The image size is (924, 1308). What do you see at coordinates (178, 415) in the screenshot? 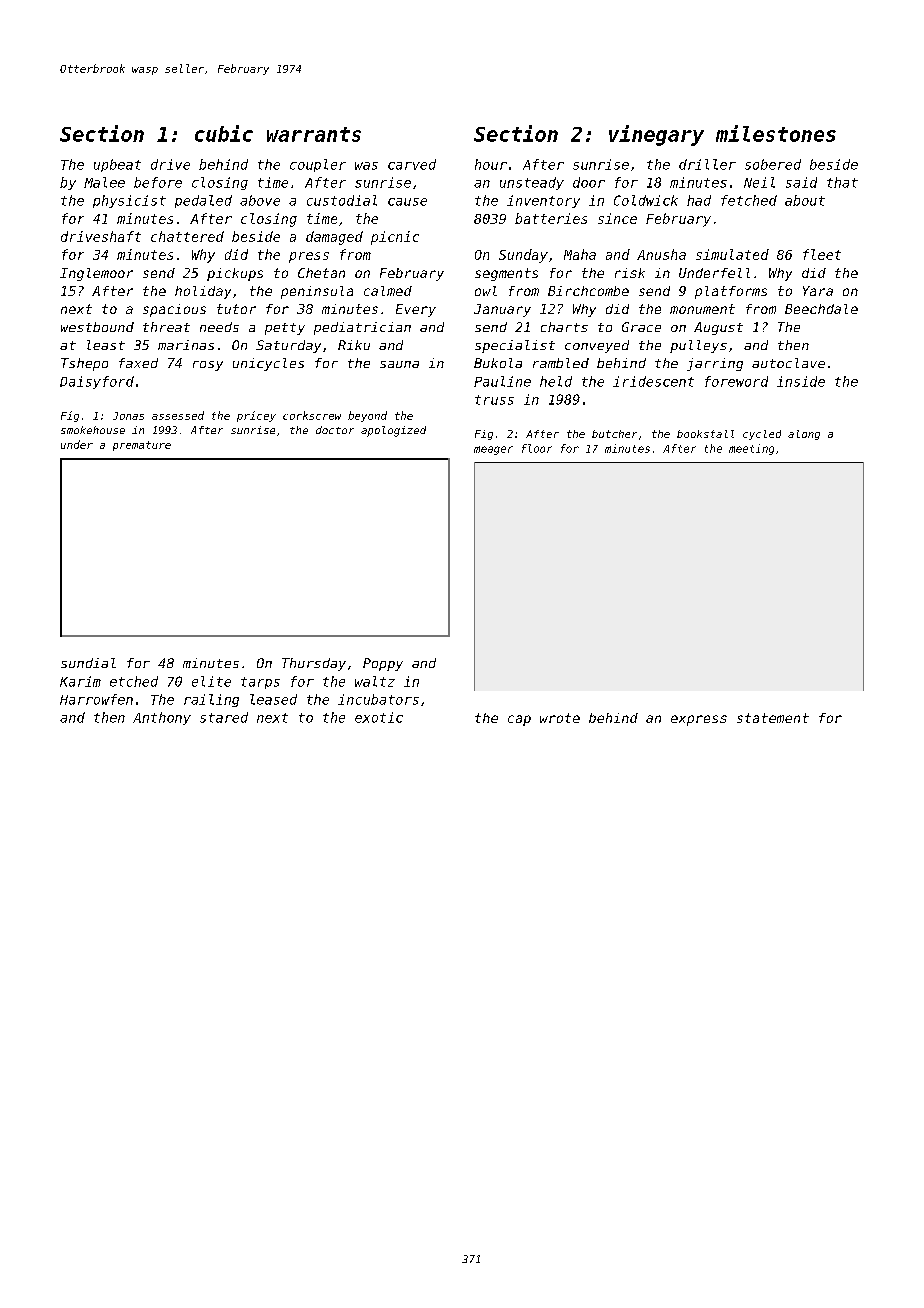
I see `assessed` at bounding box center [178, 415].
